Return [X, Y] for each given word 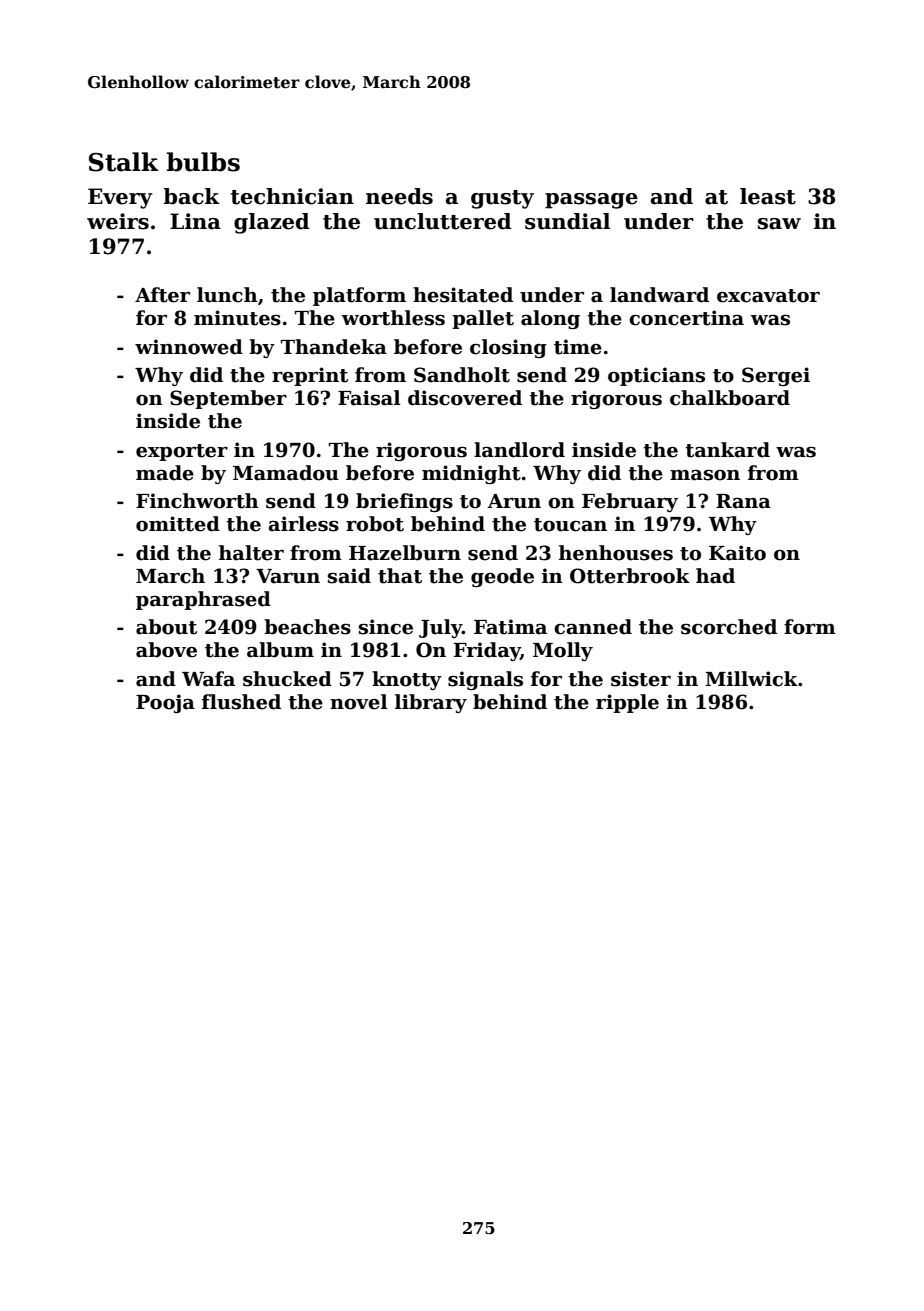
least [768, 196]
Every [120, 198]
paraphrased [203, 600]
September [228, 399]
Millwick [751, 679]
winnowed [189, 347]
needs [399, 196]
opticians [656, 376]
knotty [407, 680]
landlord [519, 450]
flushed [241, 702]
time [578, 347]
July [440, 628]
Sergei [776, 376]
